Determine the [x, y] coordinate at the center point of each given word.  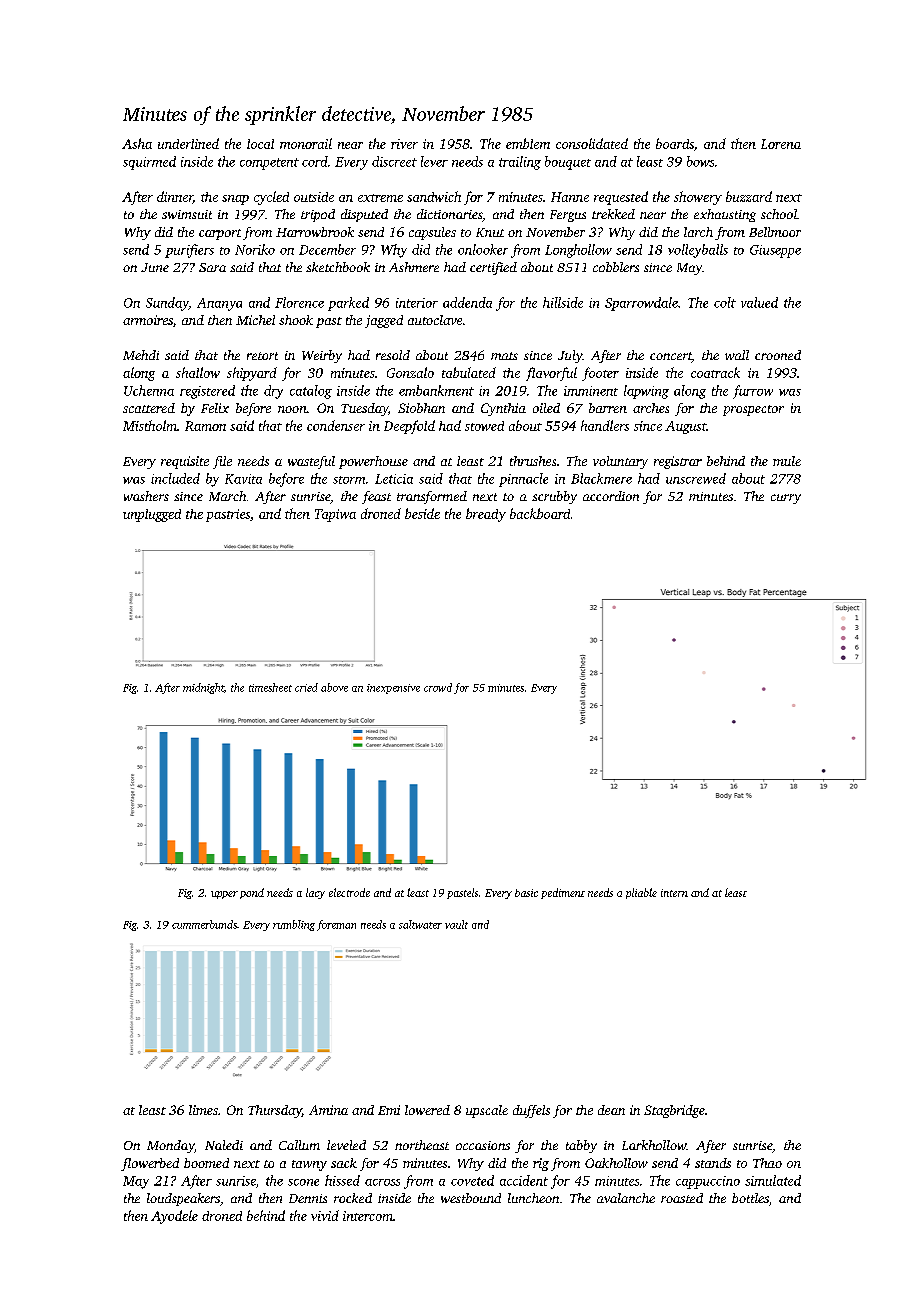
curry [786, 499]
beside [422, 513]
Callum [299, 1145]
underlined [188, 143]
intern [674, 893]
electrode [349, 892]
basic [526, 893]
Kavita [243, 479]
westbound [471, 1198]
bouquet [568, 163]
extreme [380, 198]
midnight [203, 688]
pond [252, 893]
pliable [641, 893]
